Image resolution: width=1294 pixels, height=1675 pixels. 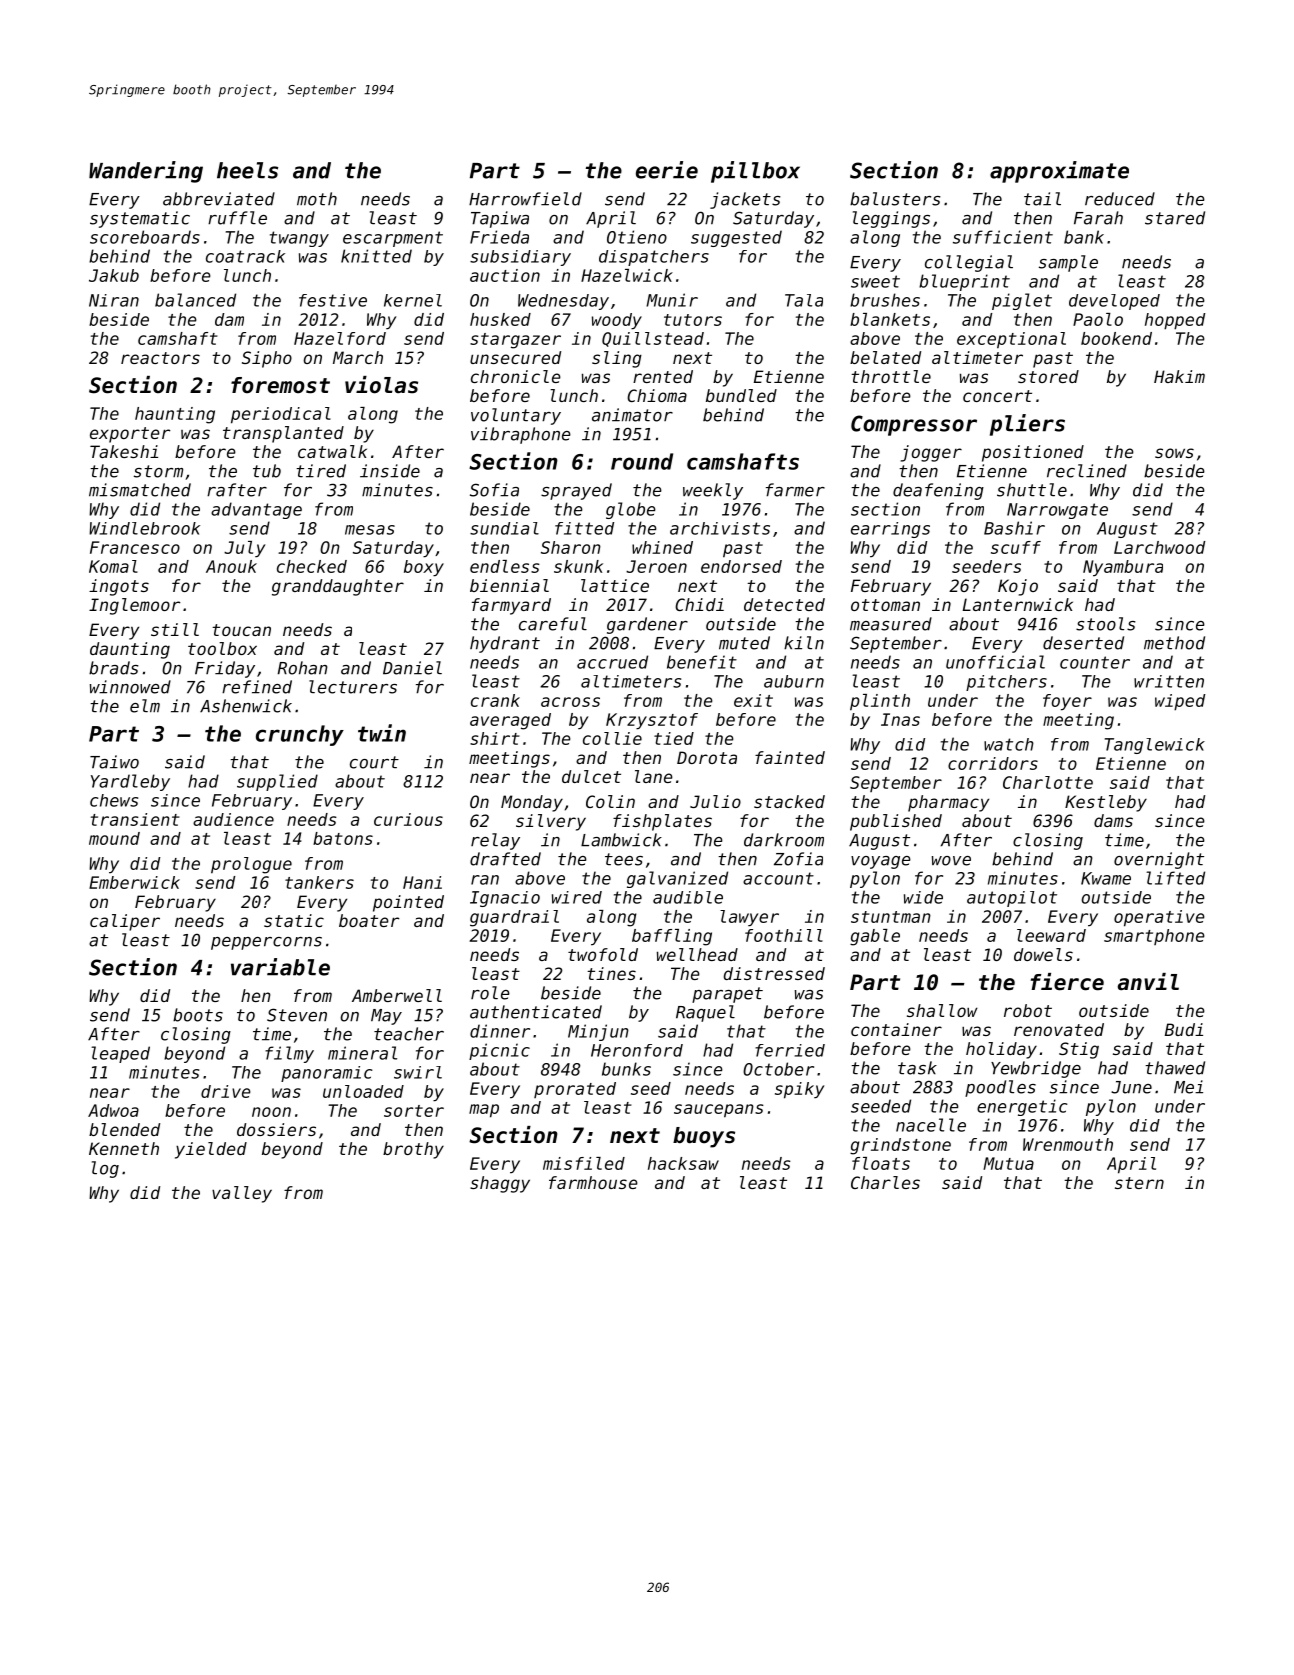 I want to click on balusters, so click(x=895, y=199).
